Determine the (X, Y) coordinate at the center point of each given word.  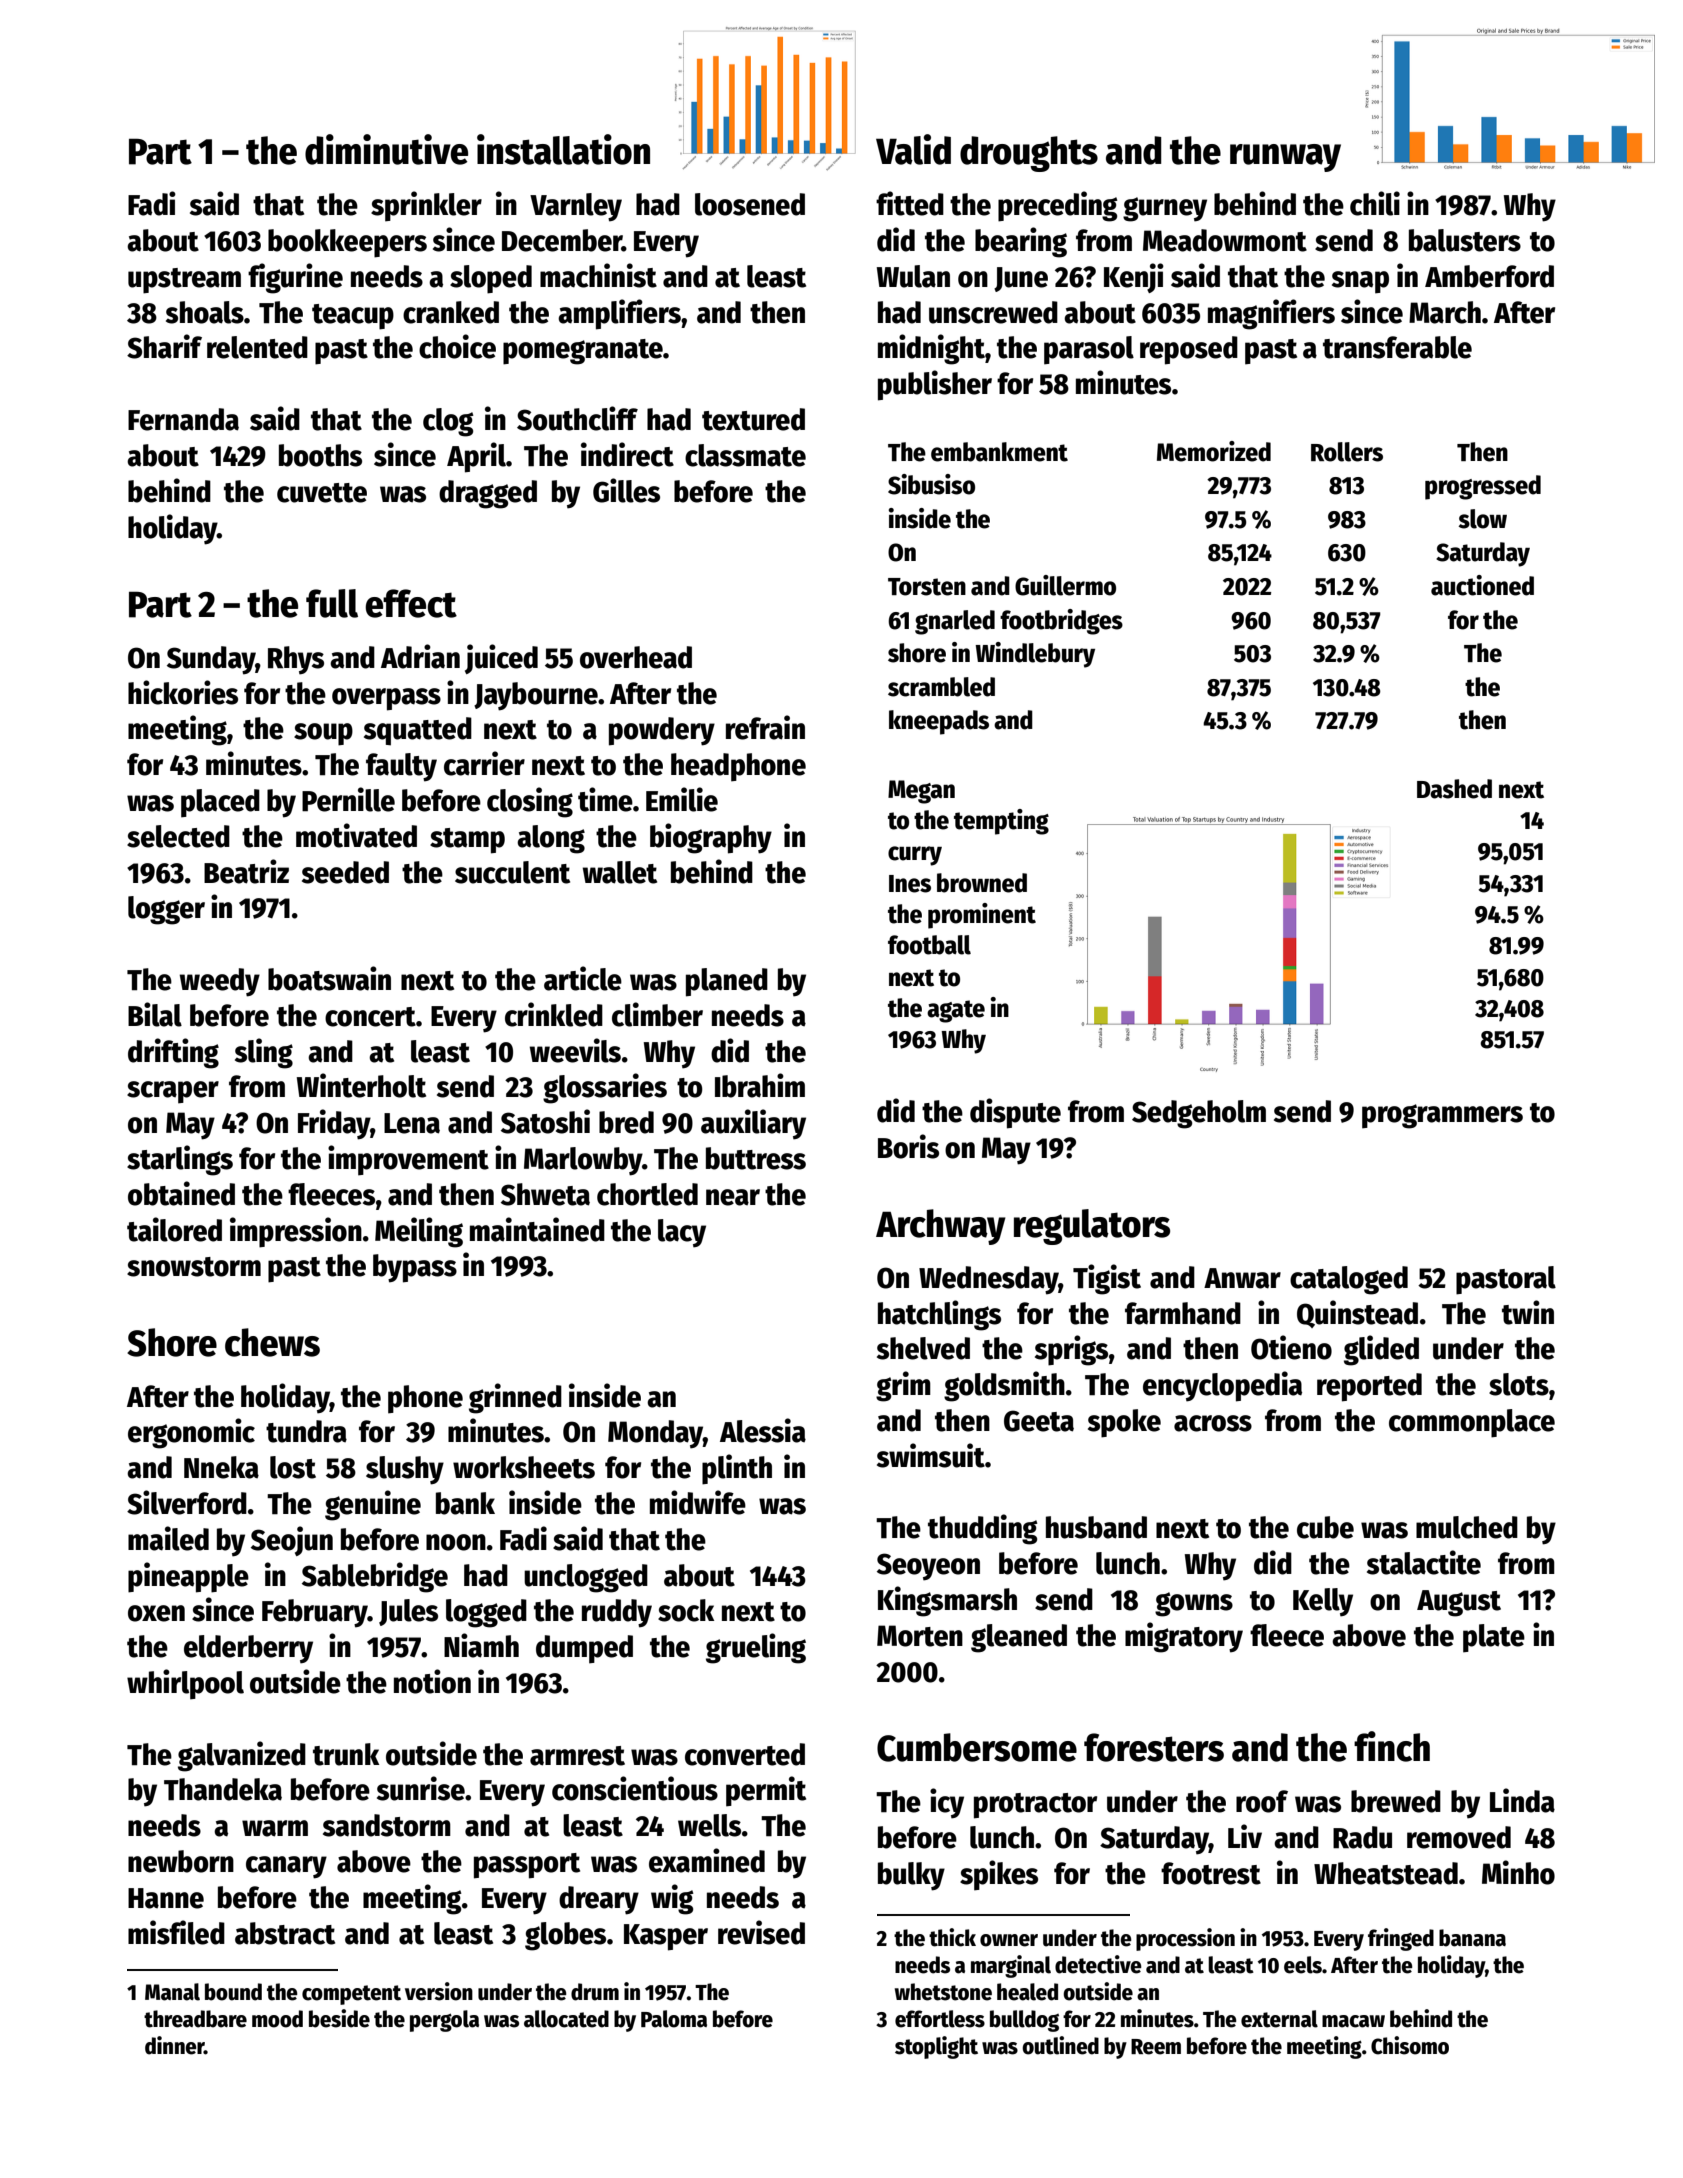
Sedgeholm (1199, 1114)
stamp (467, 841)
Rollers (1347, 452)
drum (595, 1992)
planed (727, 982)
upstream (184, 281)
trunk (346, 1754)
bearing (1021, 242)
